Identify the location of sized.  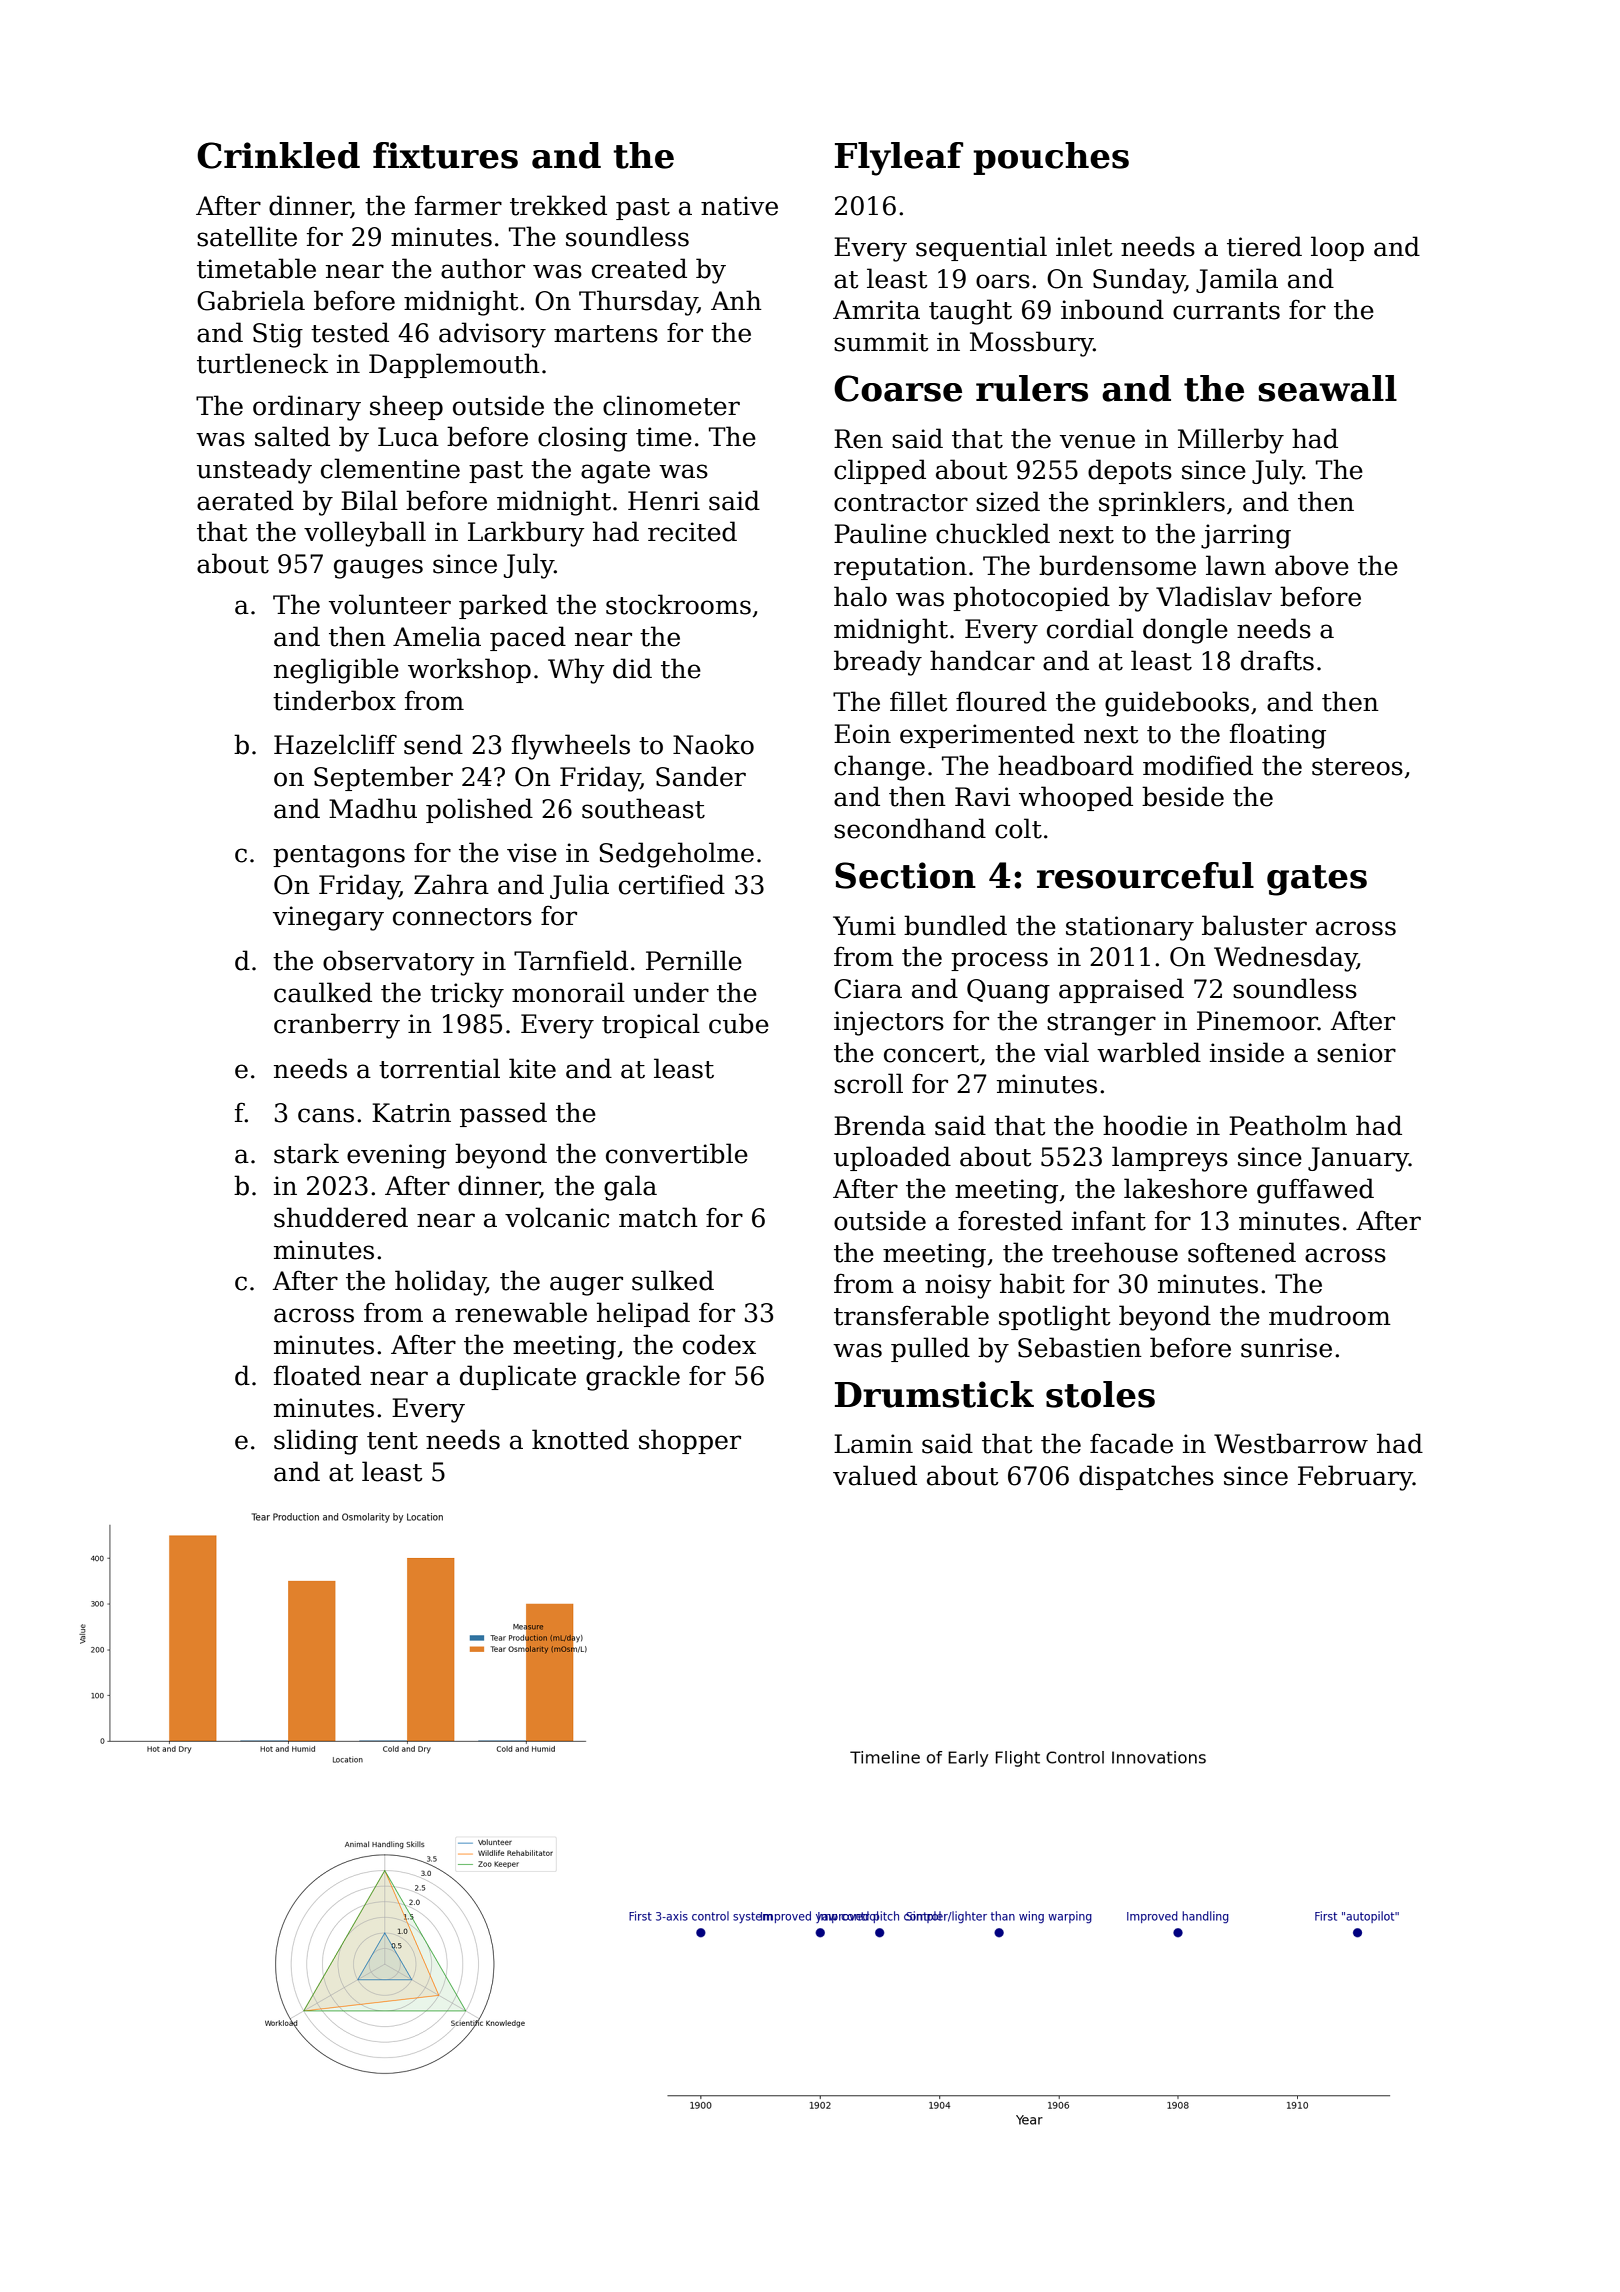
(1008, 501).
